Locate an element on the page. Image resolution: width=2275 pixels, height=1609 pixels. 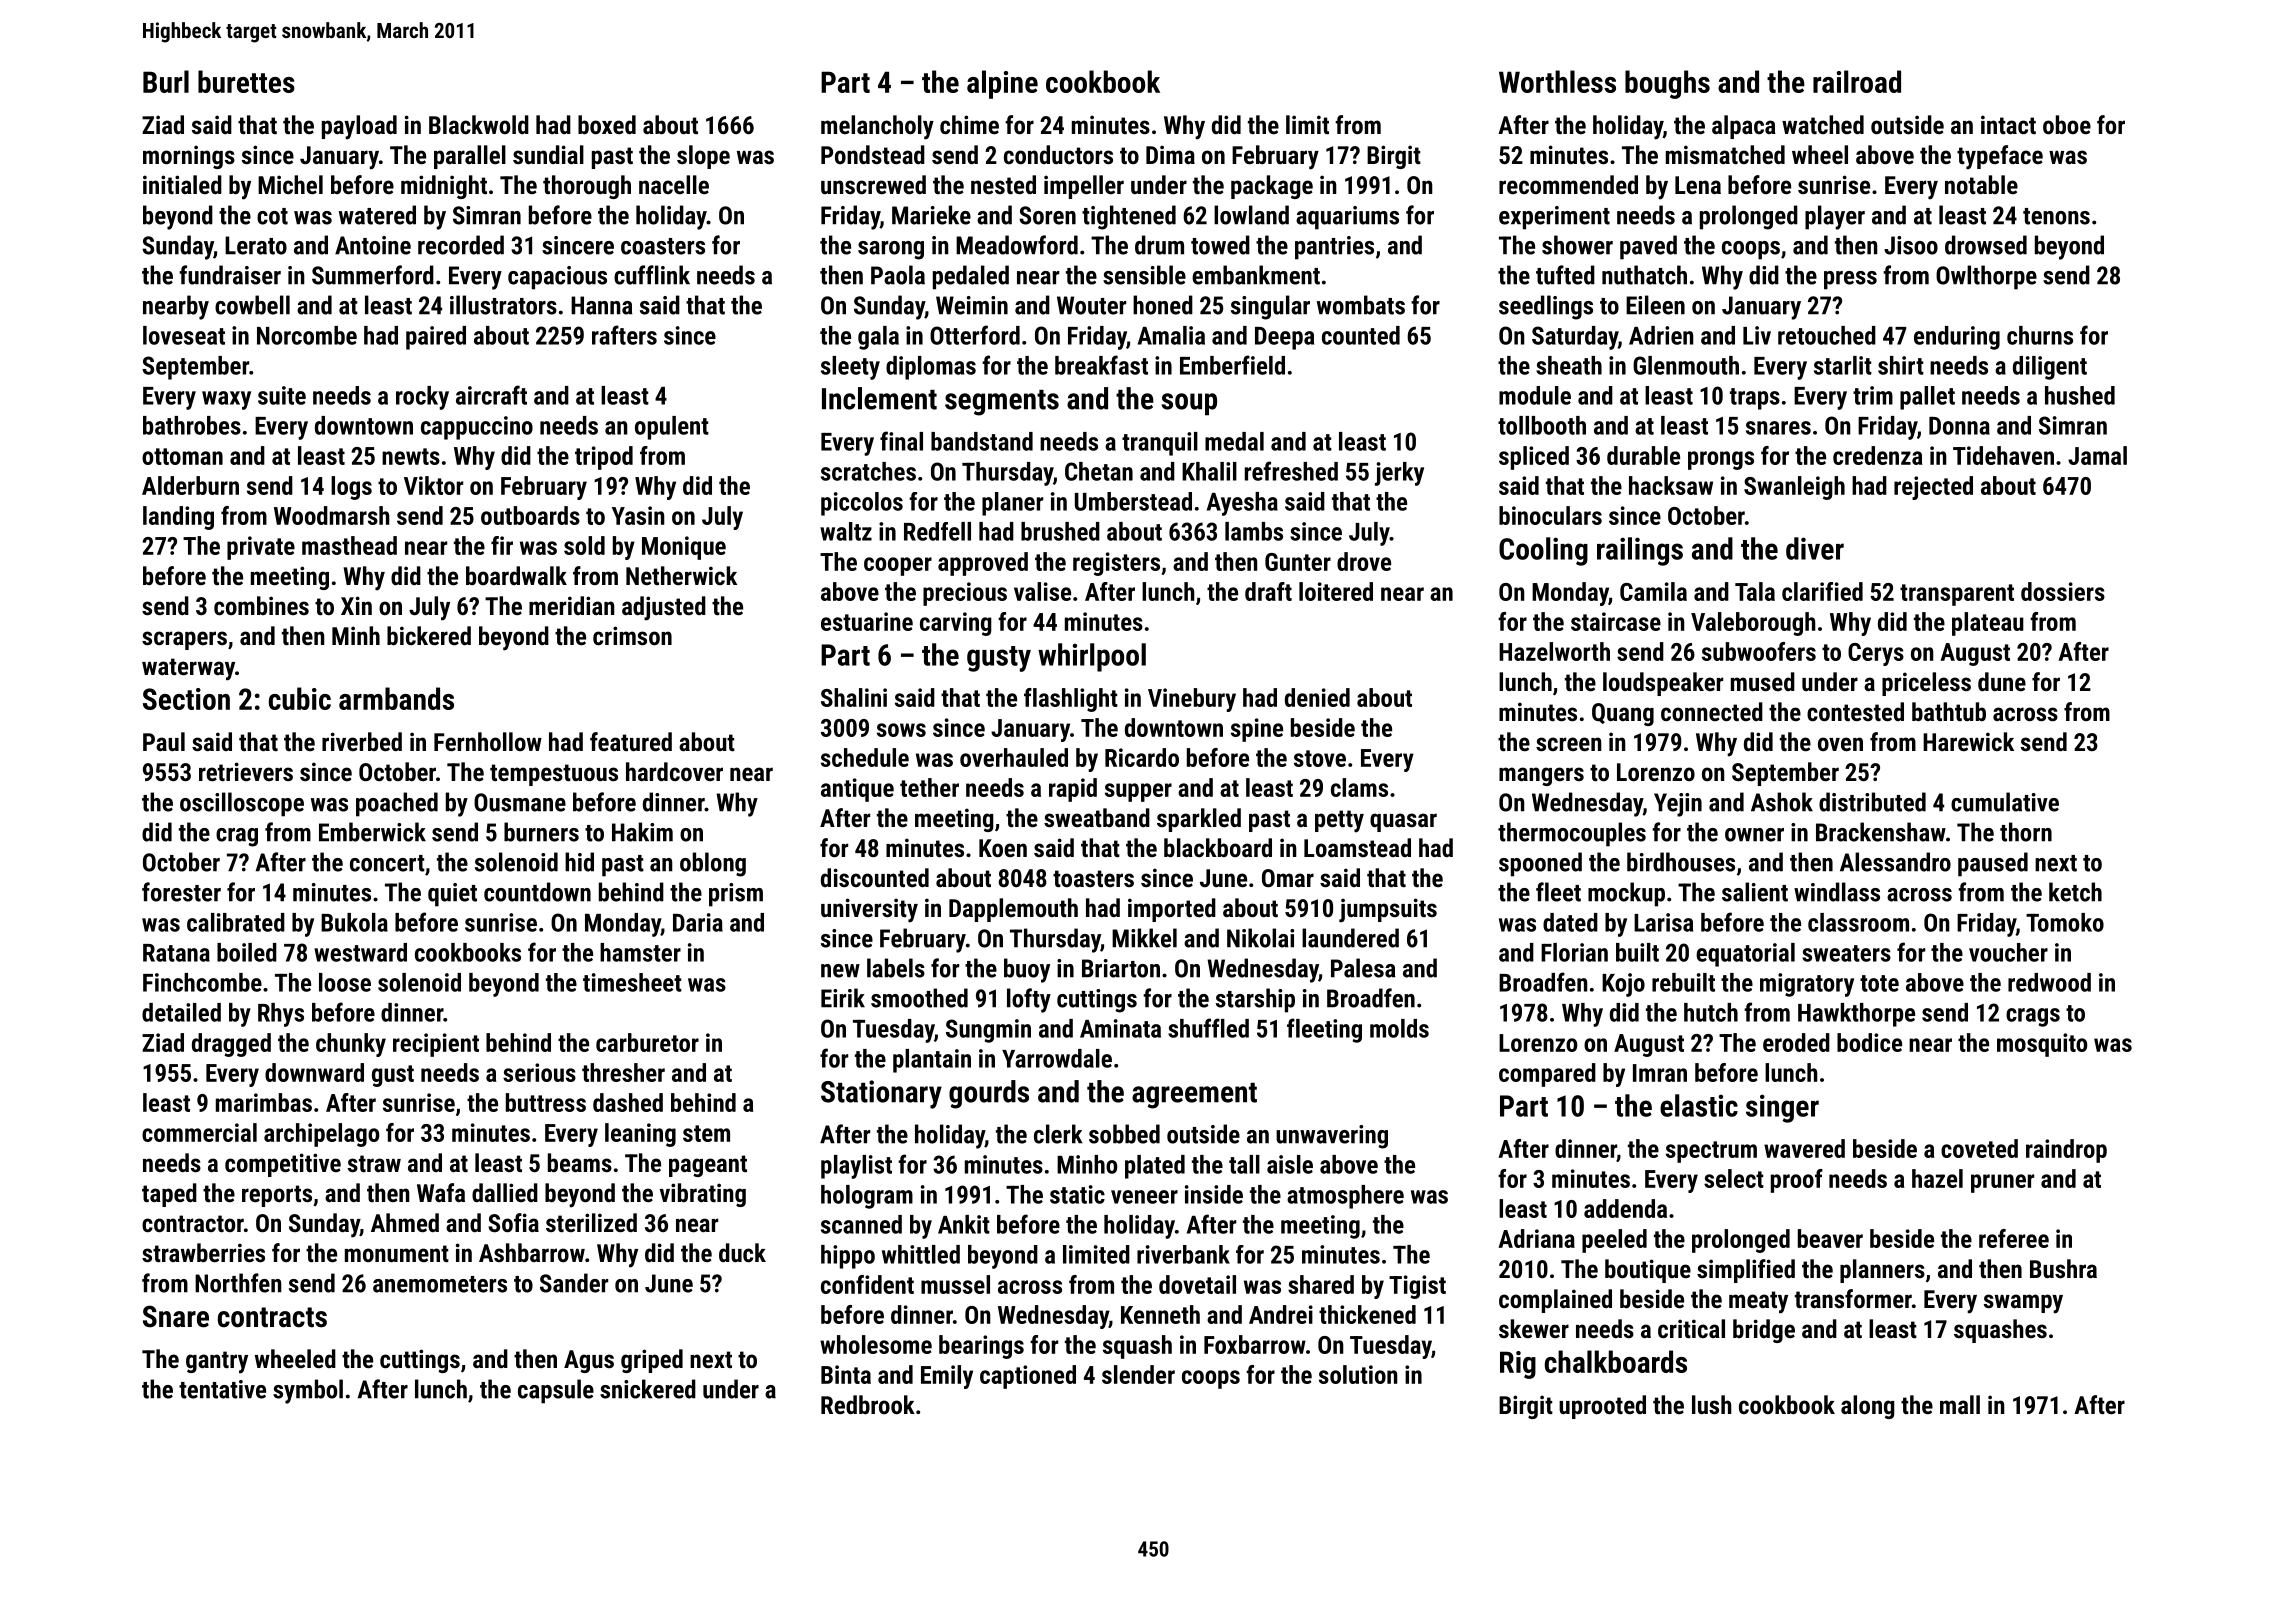
coasters is located at coordinates (663, 246).
